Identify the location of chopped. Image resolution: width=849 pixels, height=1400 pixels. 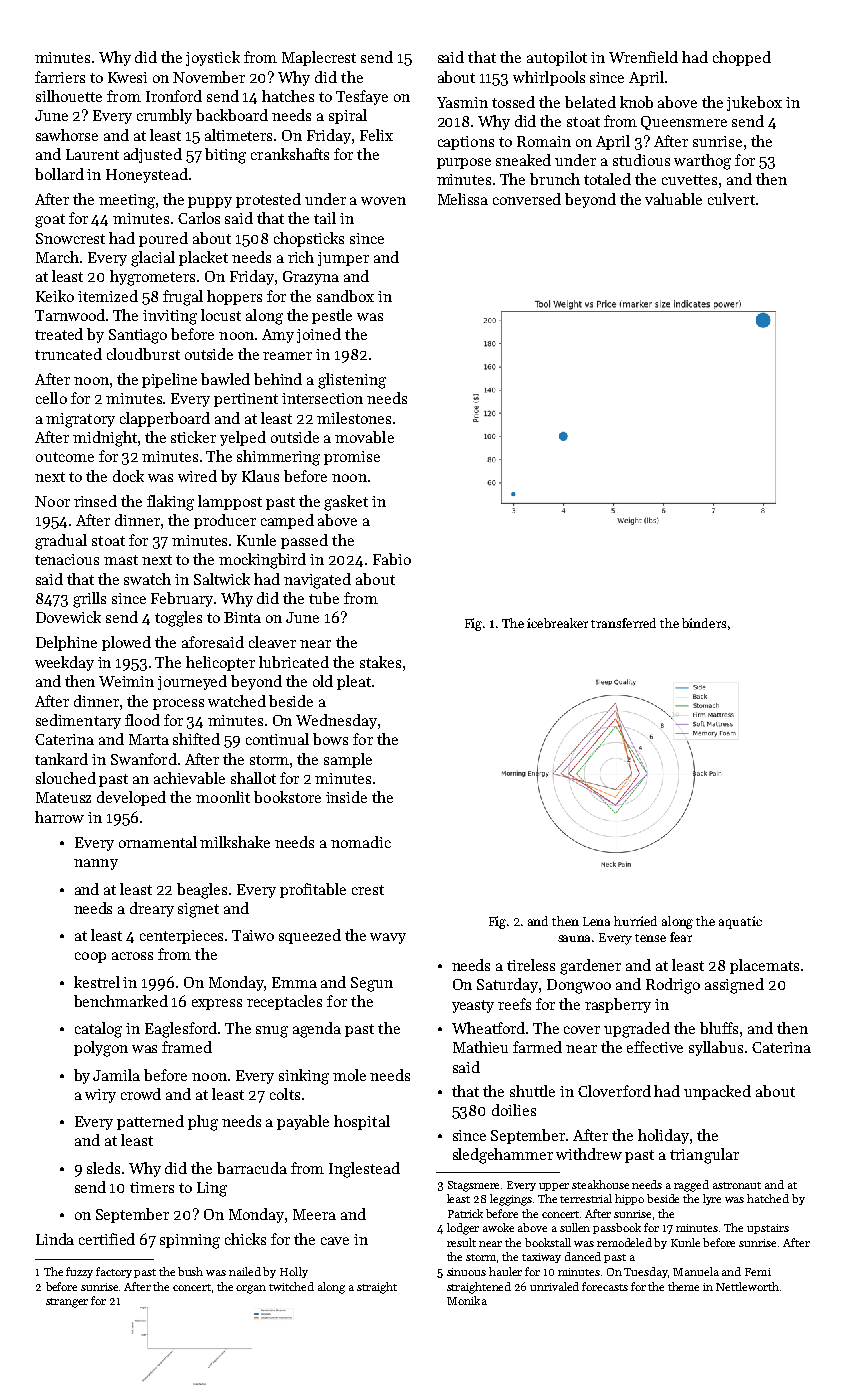
(742, 58).
